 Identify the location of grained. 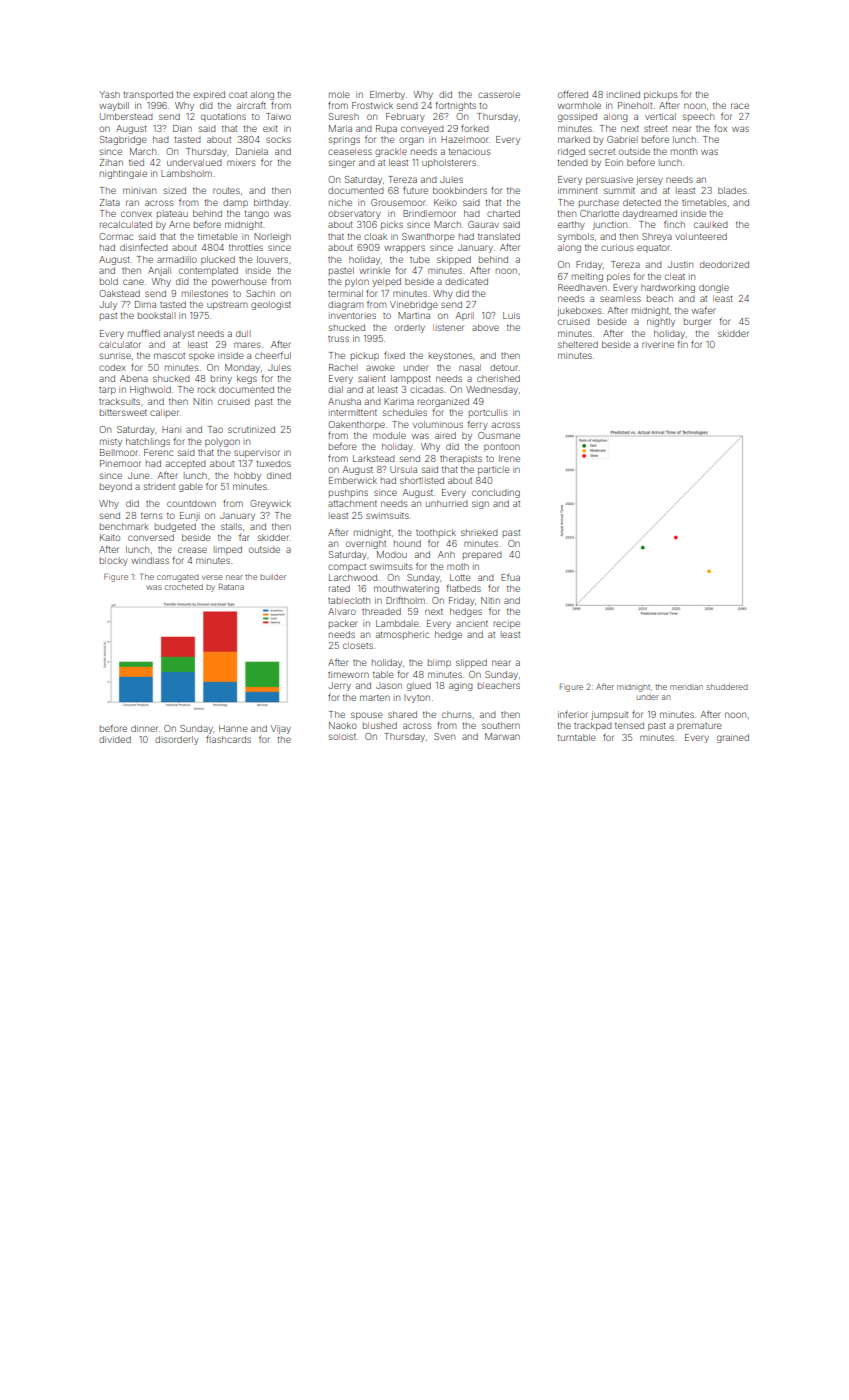
(733, 738).
